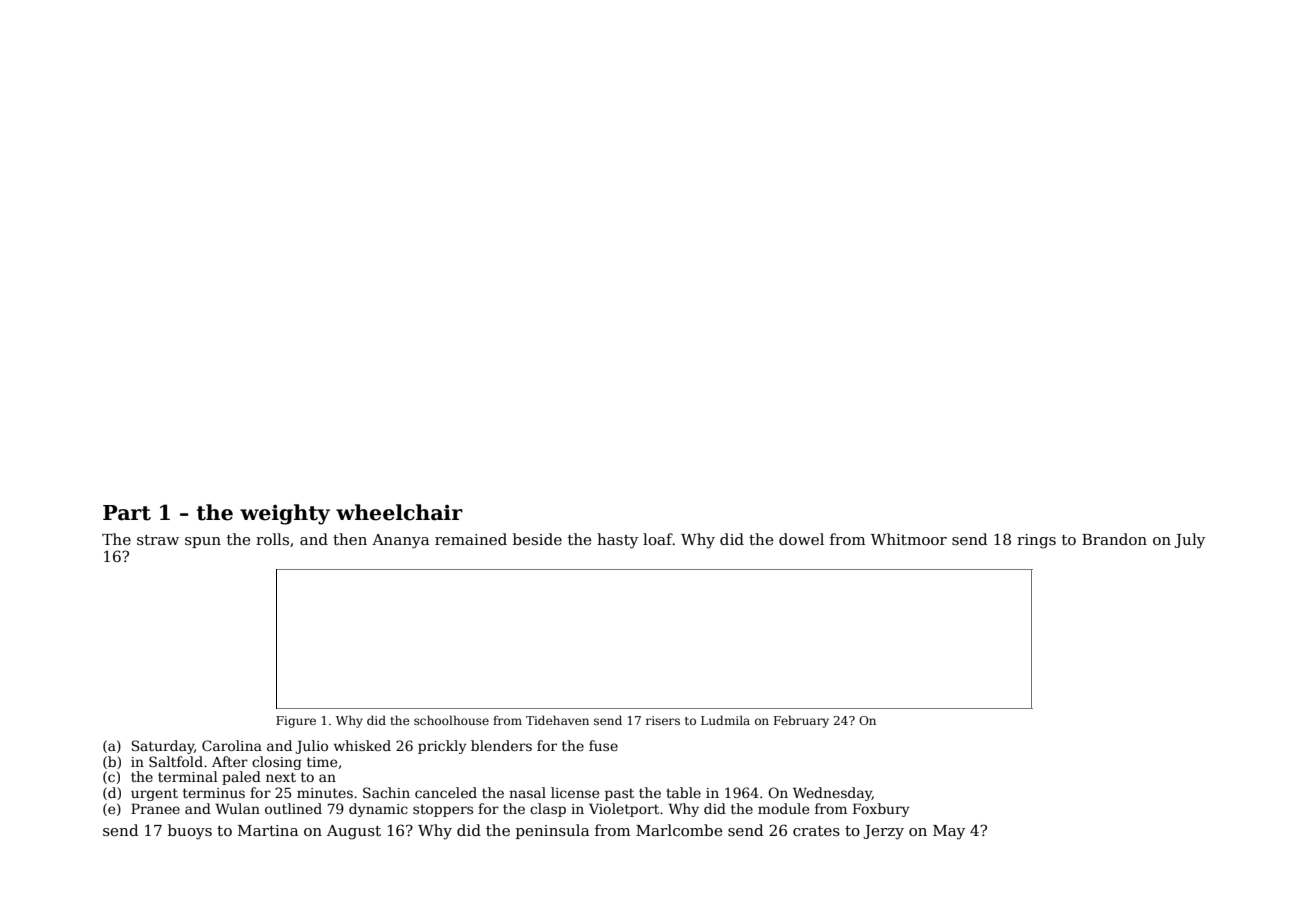 The height and width of the page is (924, 1308). I want to click on fuse, so click(603, 745).
